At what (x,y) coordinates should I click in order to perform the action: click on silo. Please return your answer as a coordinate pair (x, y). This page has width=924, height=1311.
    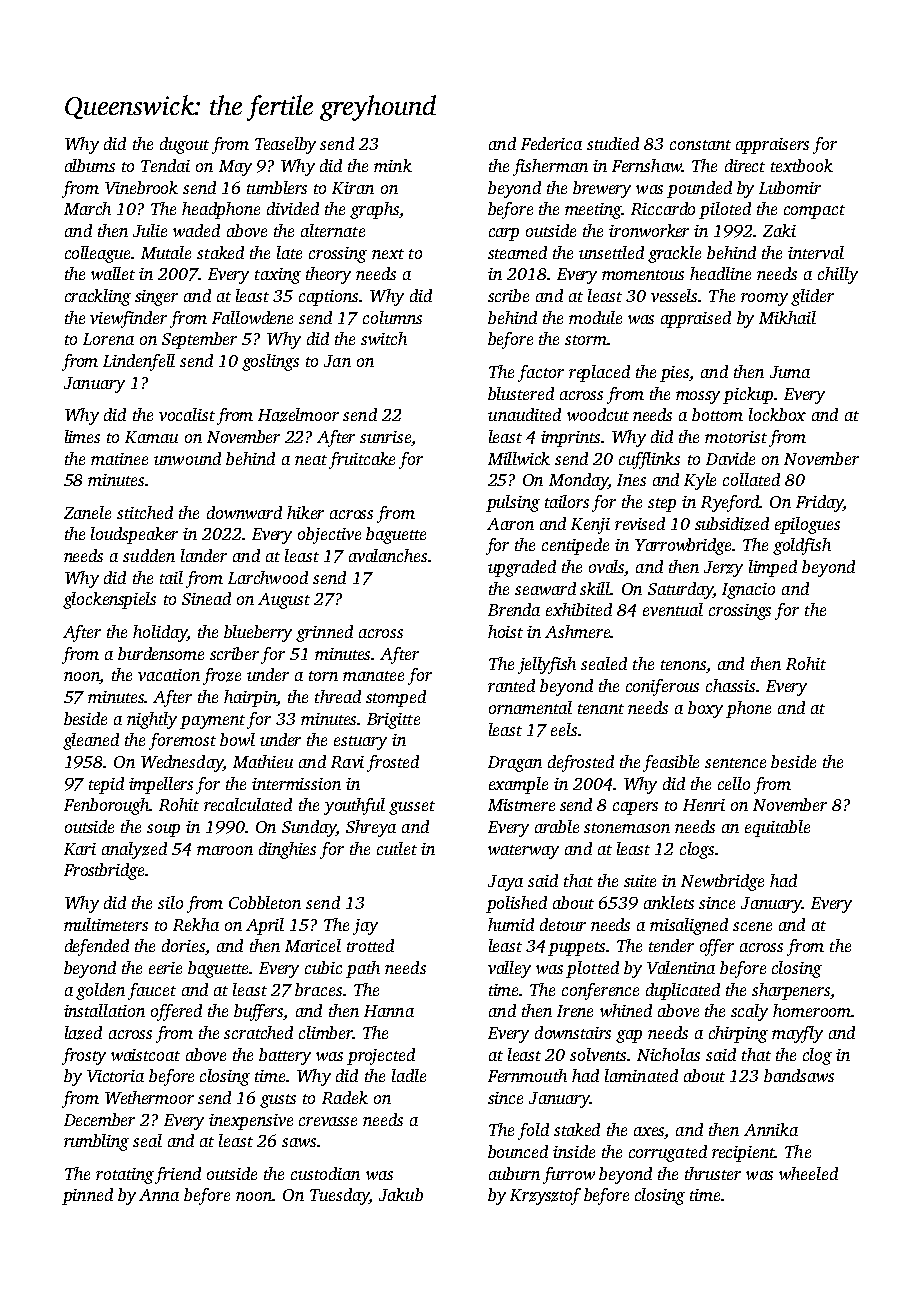
    Looking at the image, I should click on (170, 902).
